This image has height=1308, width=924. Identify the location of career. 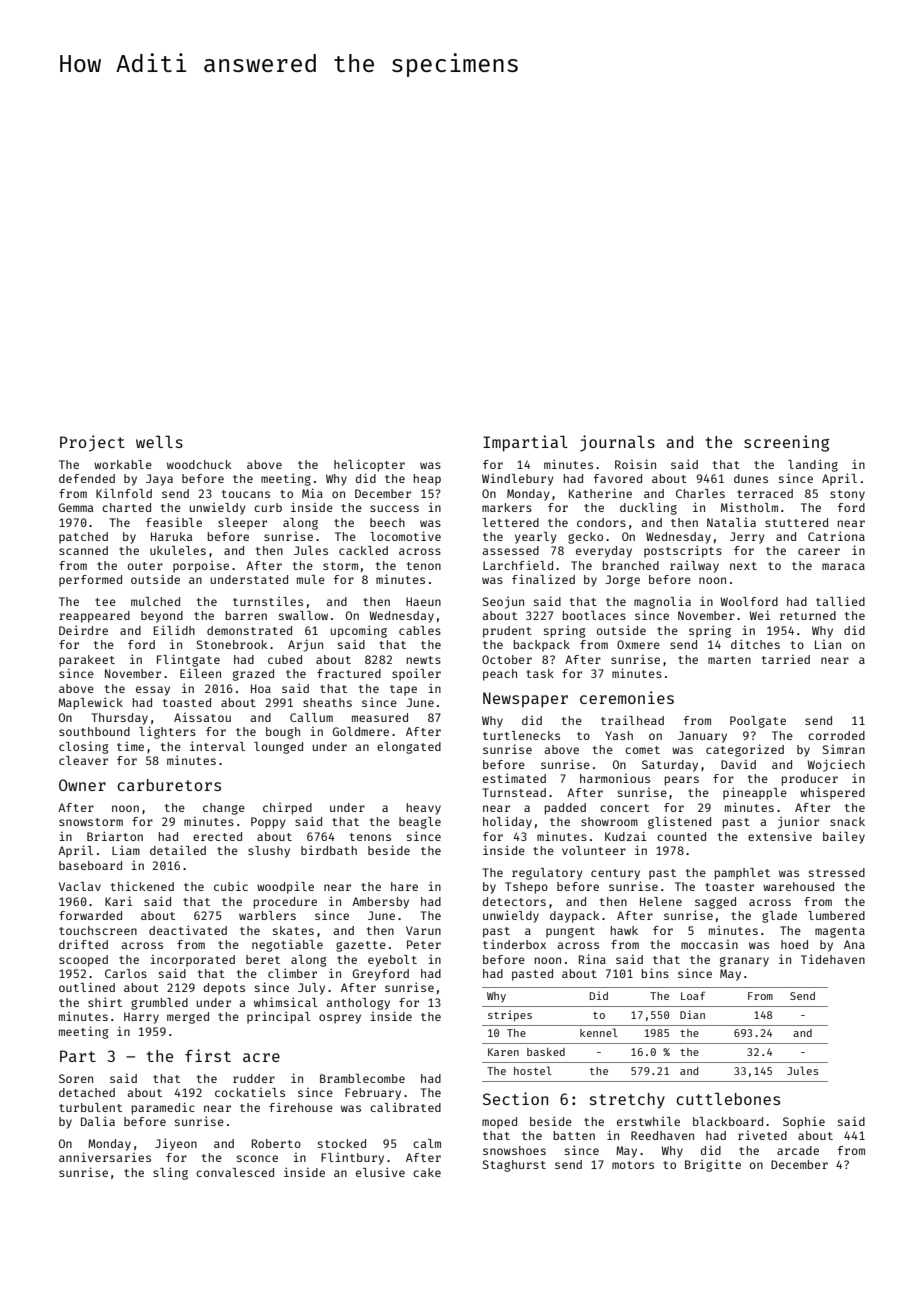
(819, 551).
